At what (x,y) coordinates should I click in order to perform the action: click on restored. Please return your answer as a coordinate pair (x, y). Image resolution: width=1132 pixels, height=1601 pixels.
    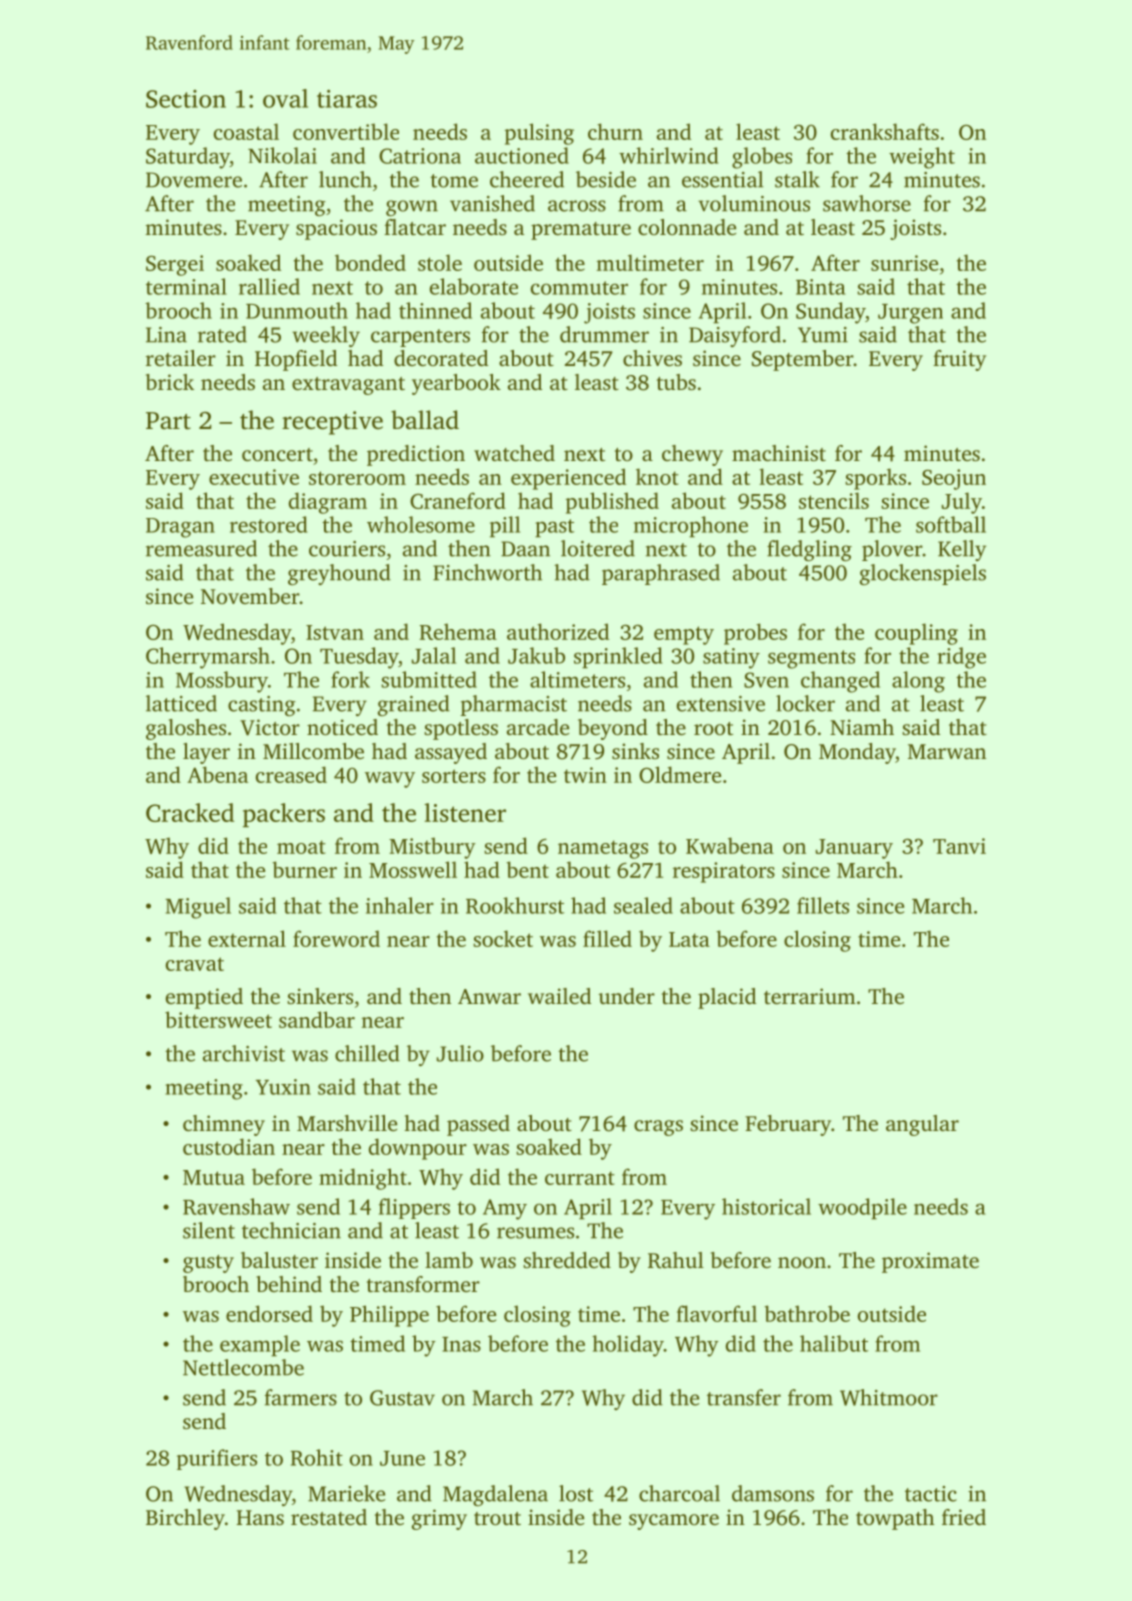
    Looking at the image, I should click on (269, 524).
